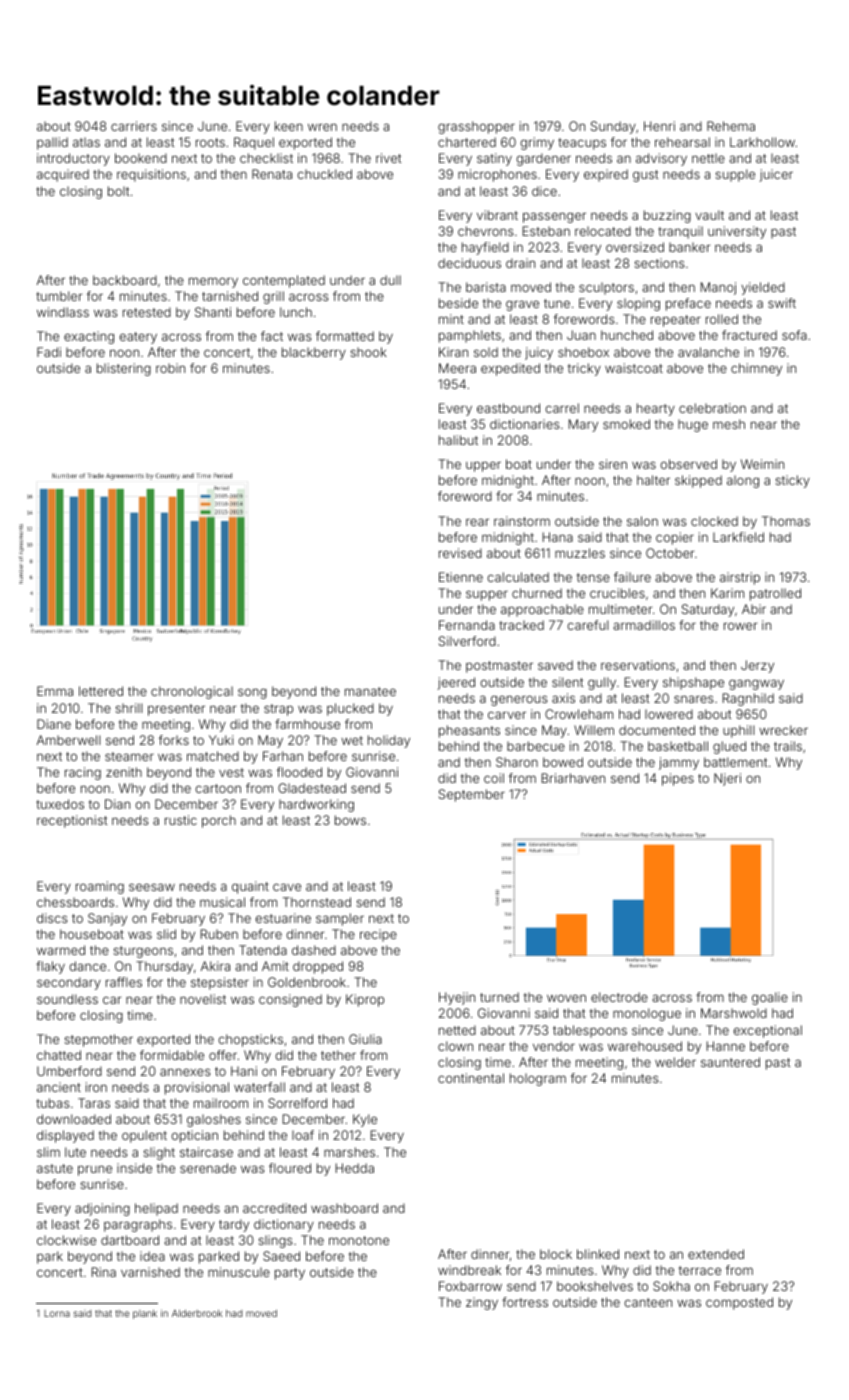 This image has height=1400, width=849. I want to click on receptionist, so click(72, 821).
